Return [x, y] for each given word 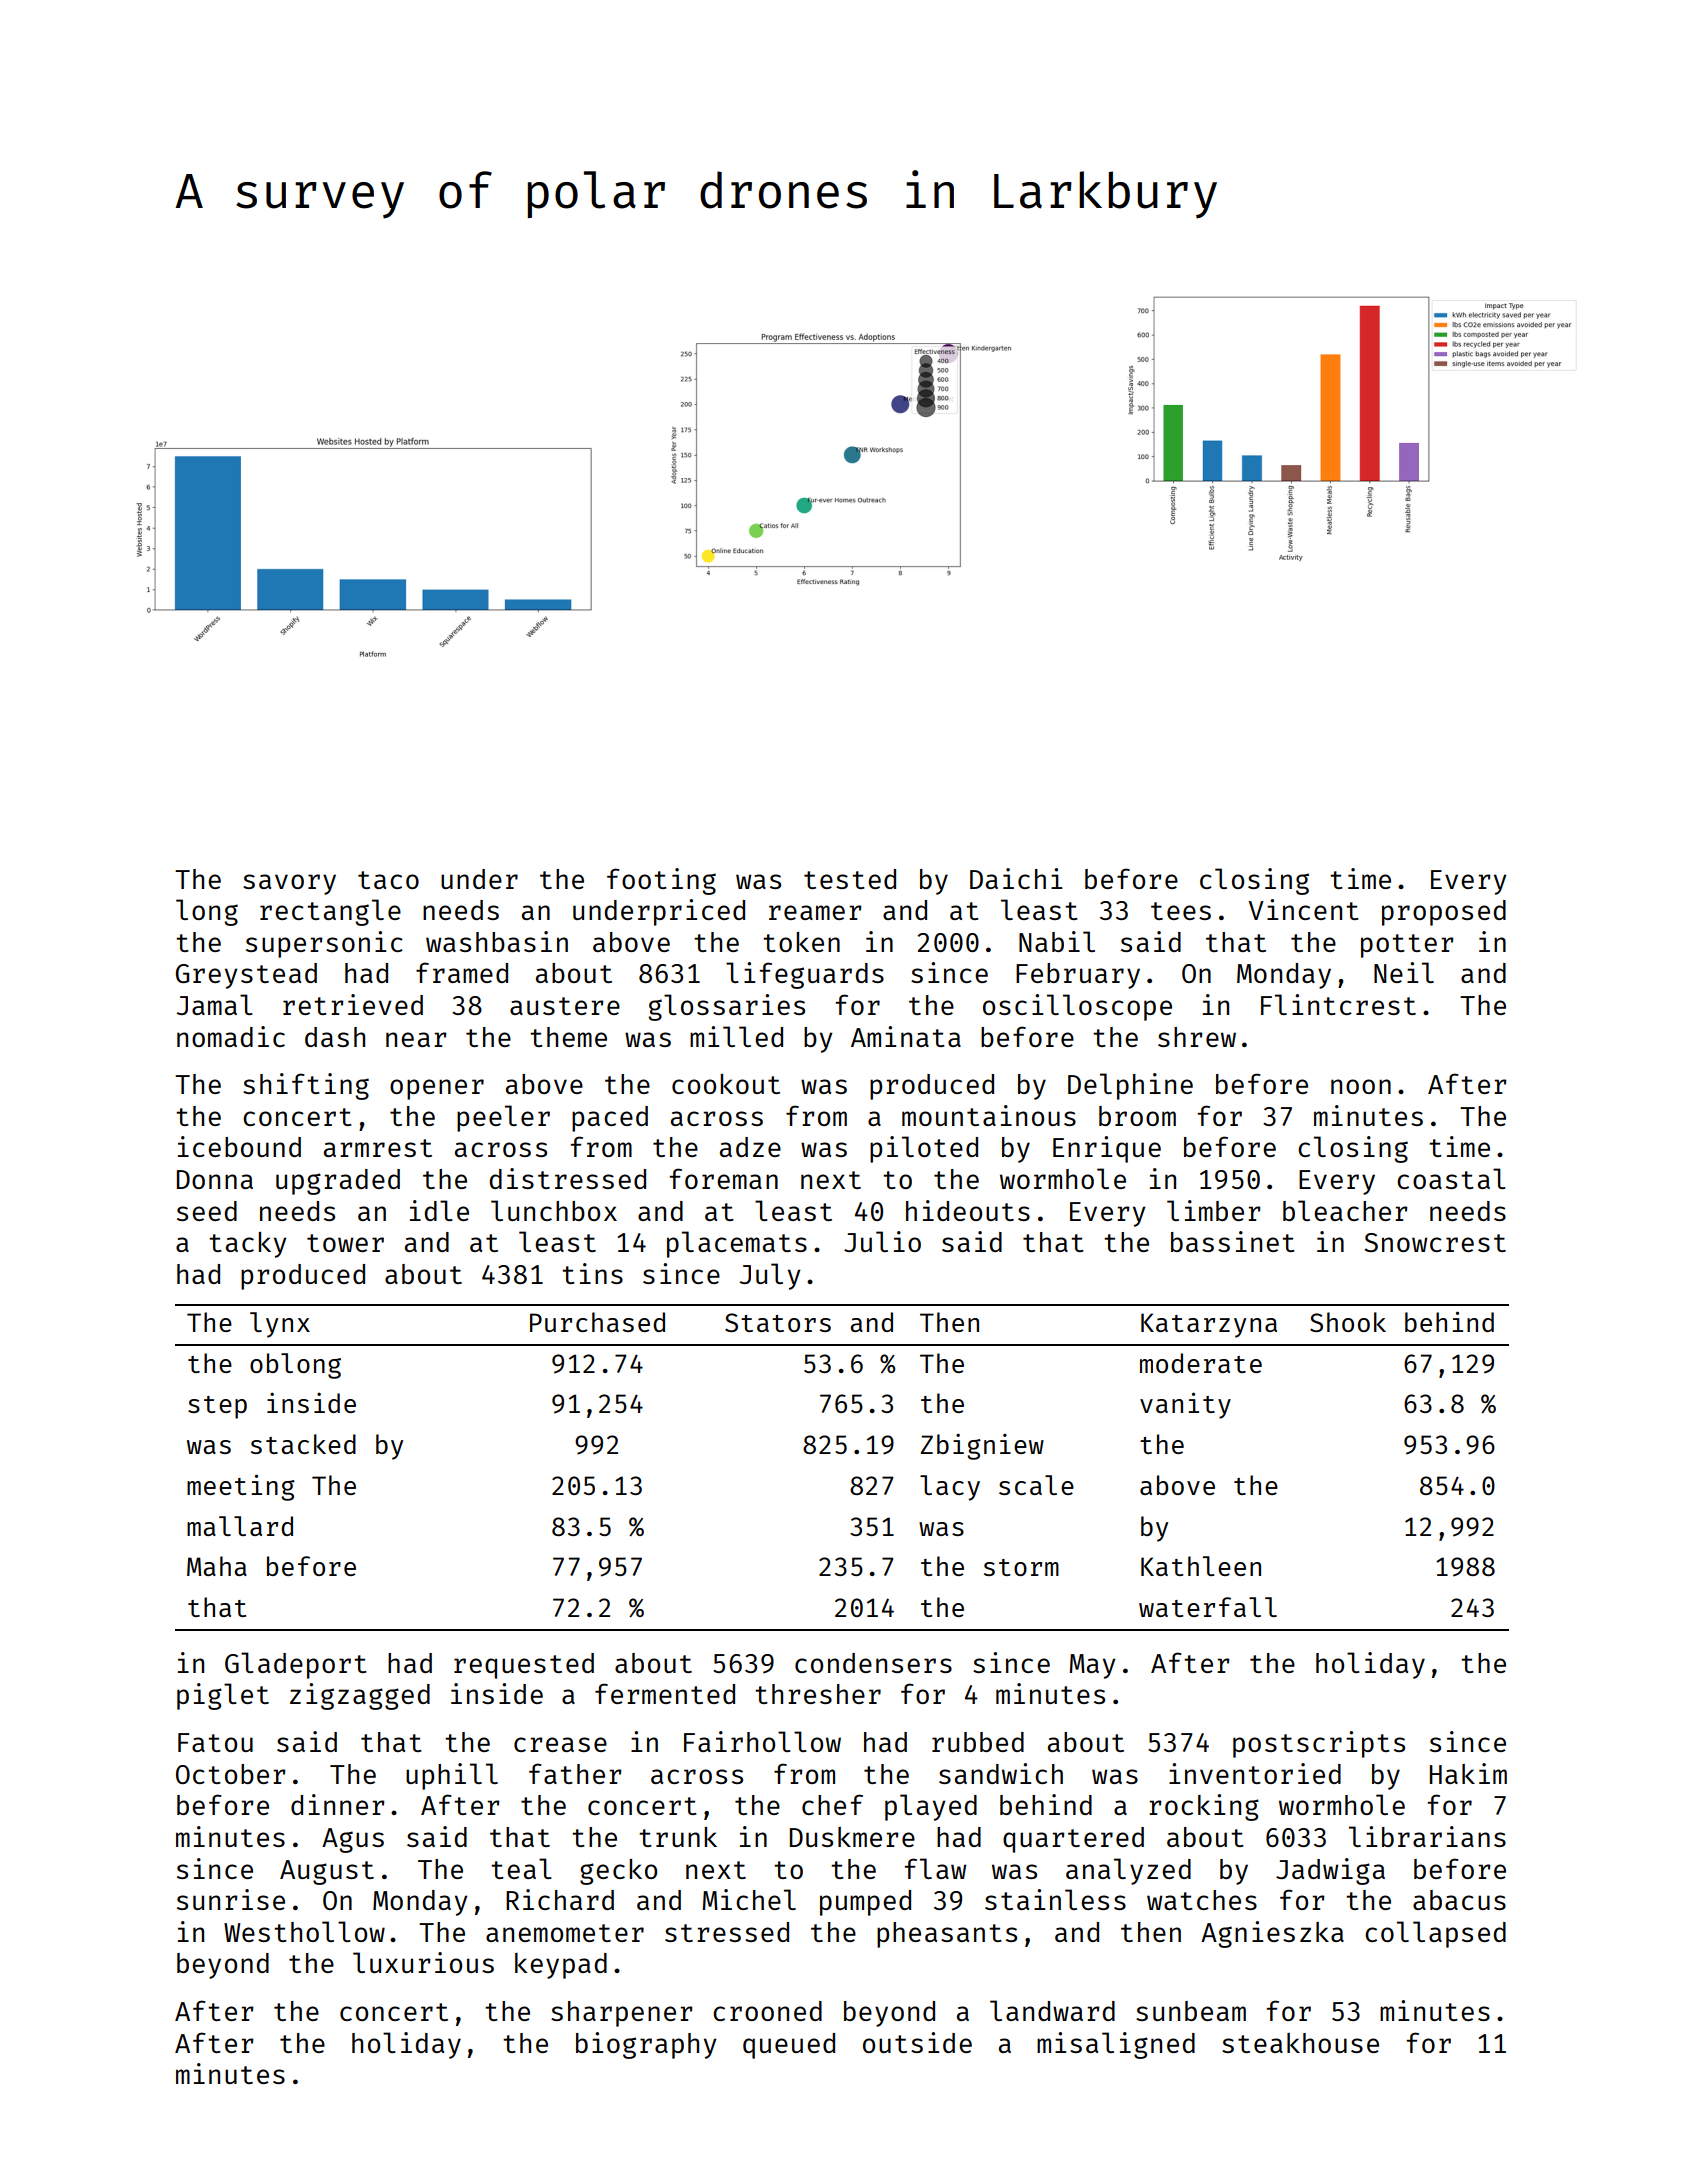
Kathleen [1201, 1566]
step [217, 1407]
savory [289, 884]
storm [1021, 1567]
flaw [935, 1868]
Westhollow [304, 1931]
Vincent [1304, 909]
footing [661, 881]
